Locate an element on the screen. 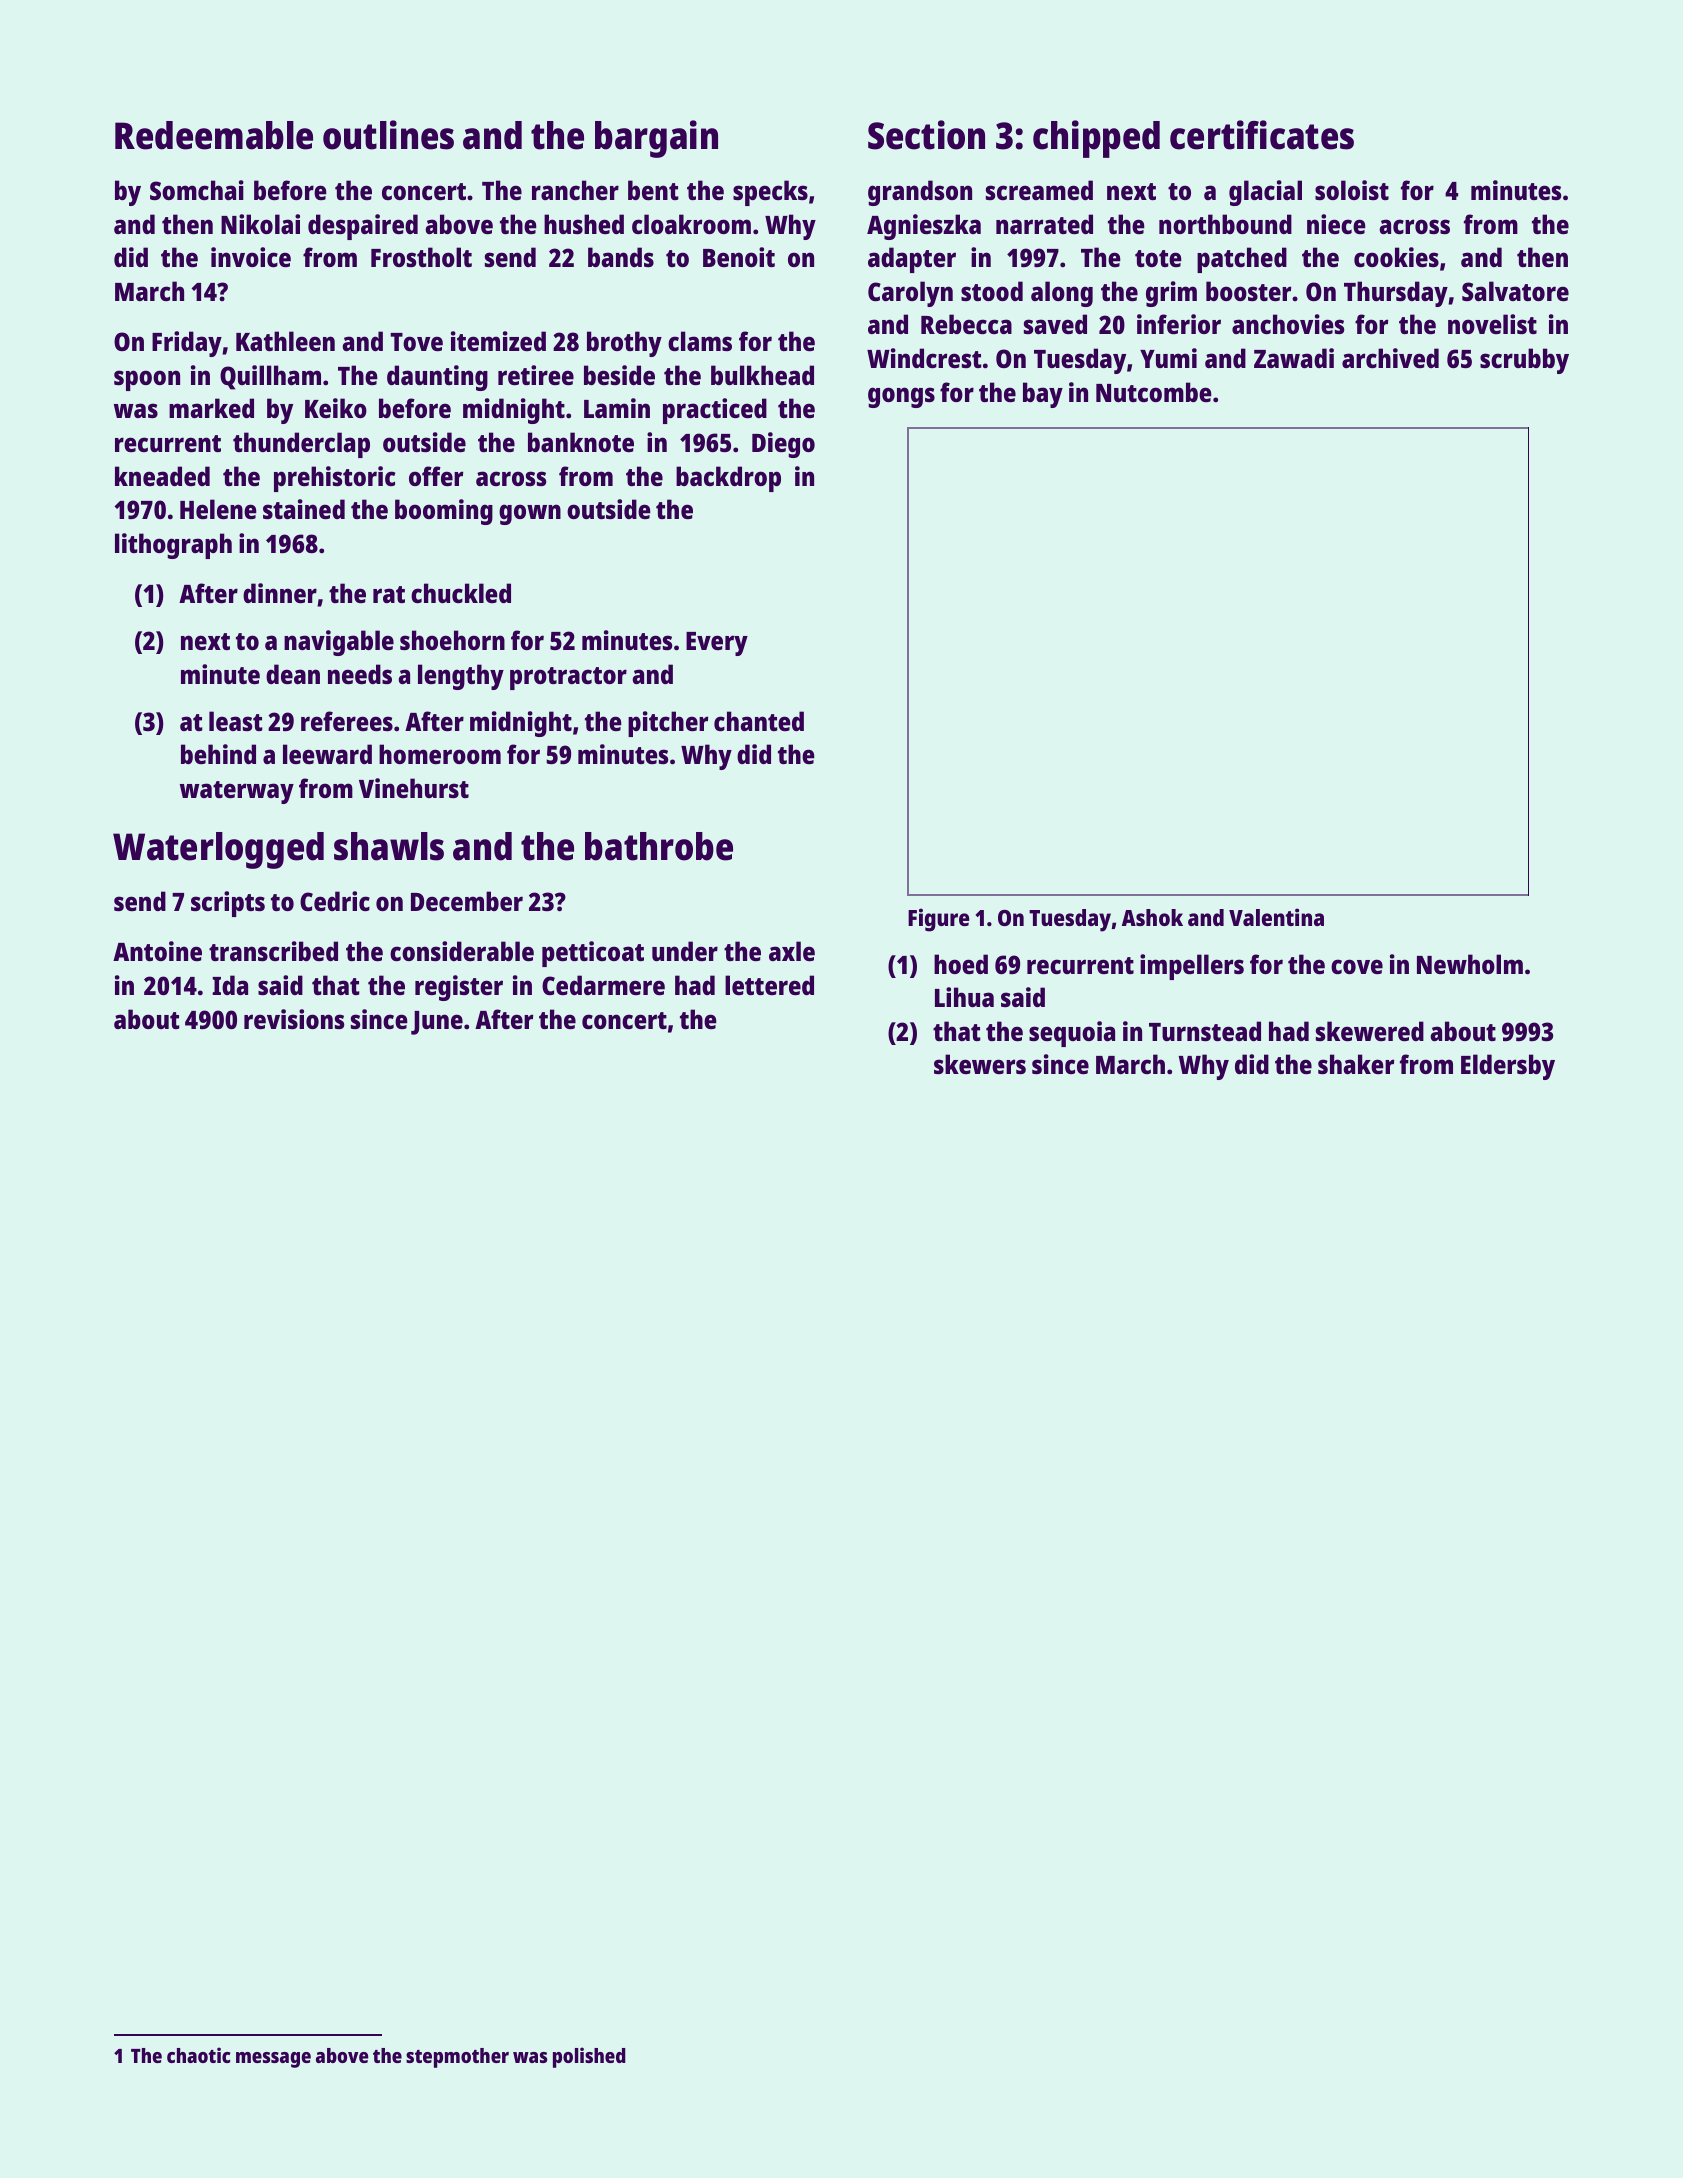  cookies is located at coordinates (1396, 257).
